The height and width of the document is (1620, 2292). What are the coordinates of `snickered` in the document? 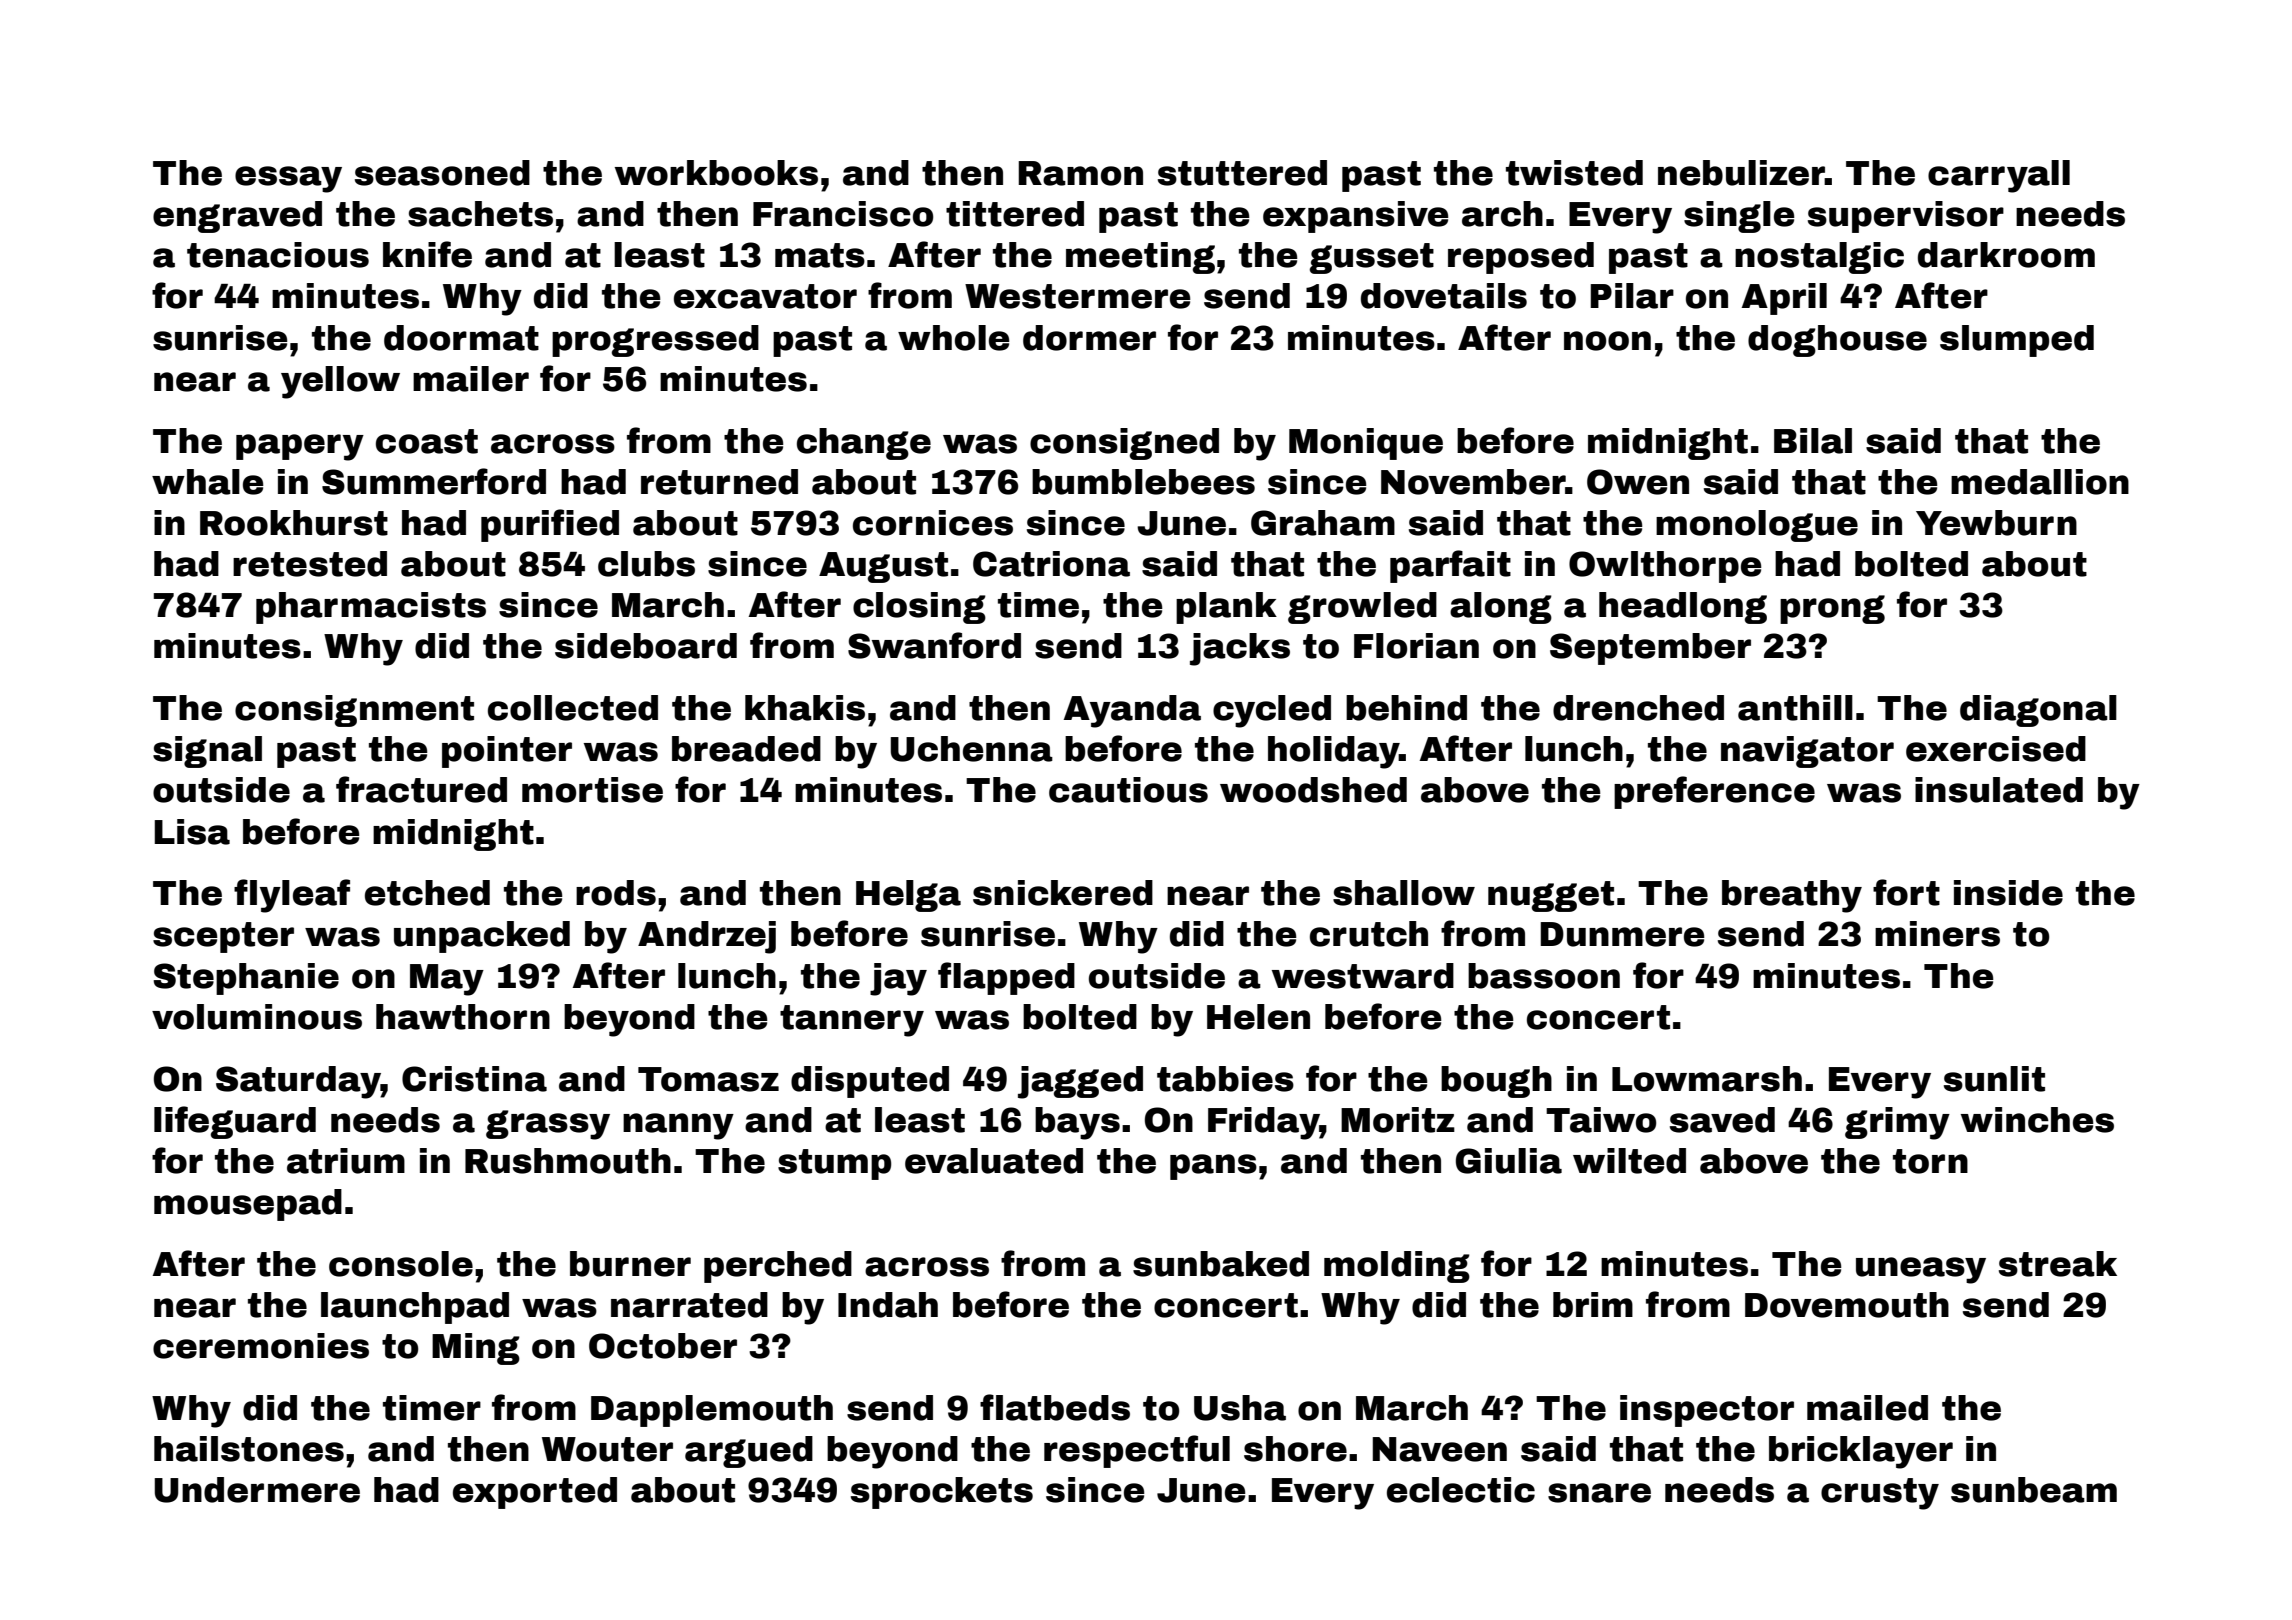 It's located at (1063, 893).
